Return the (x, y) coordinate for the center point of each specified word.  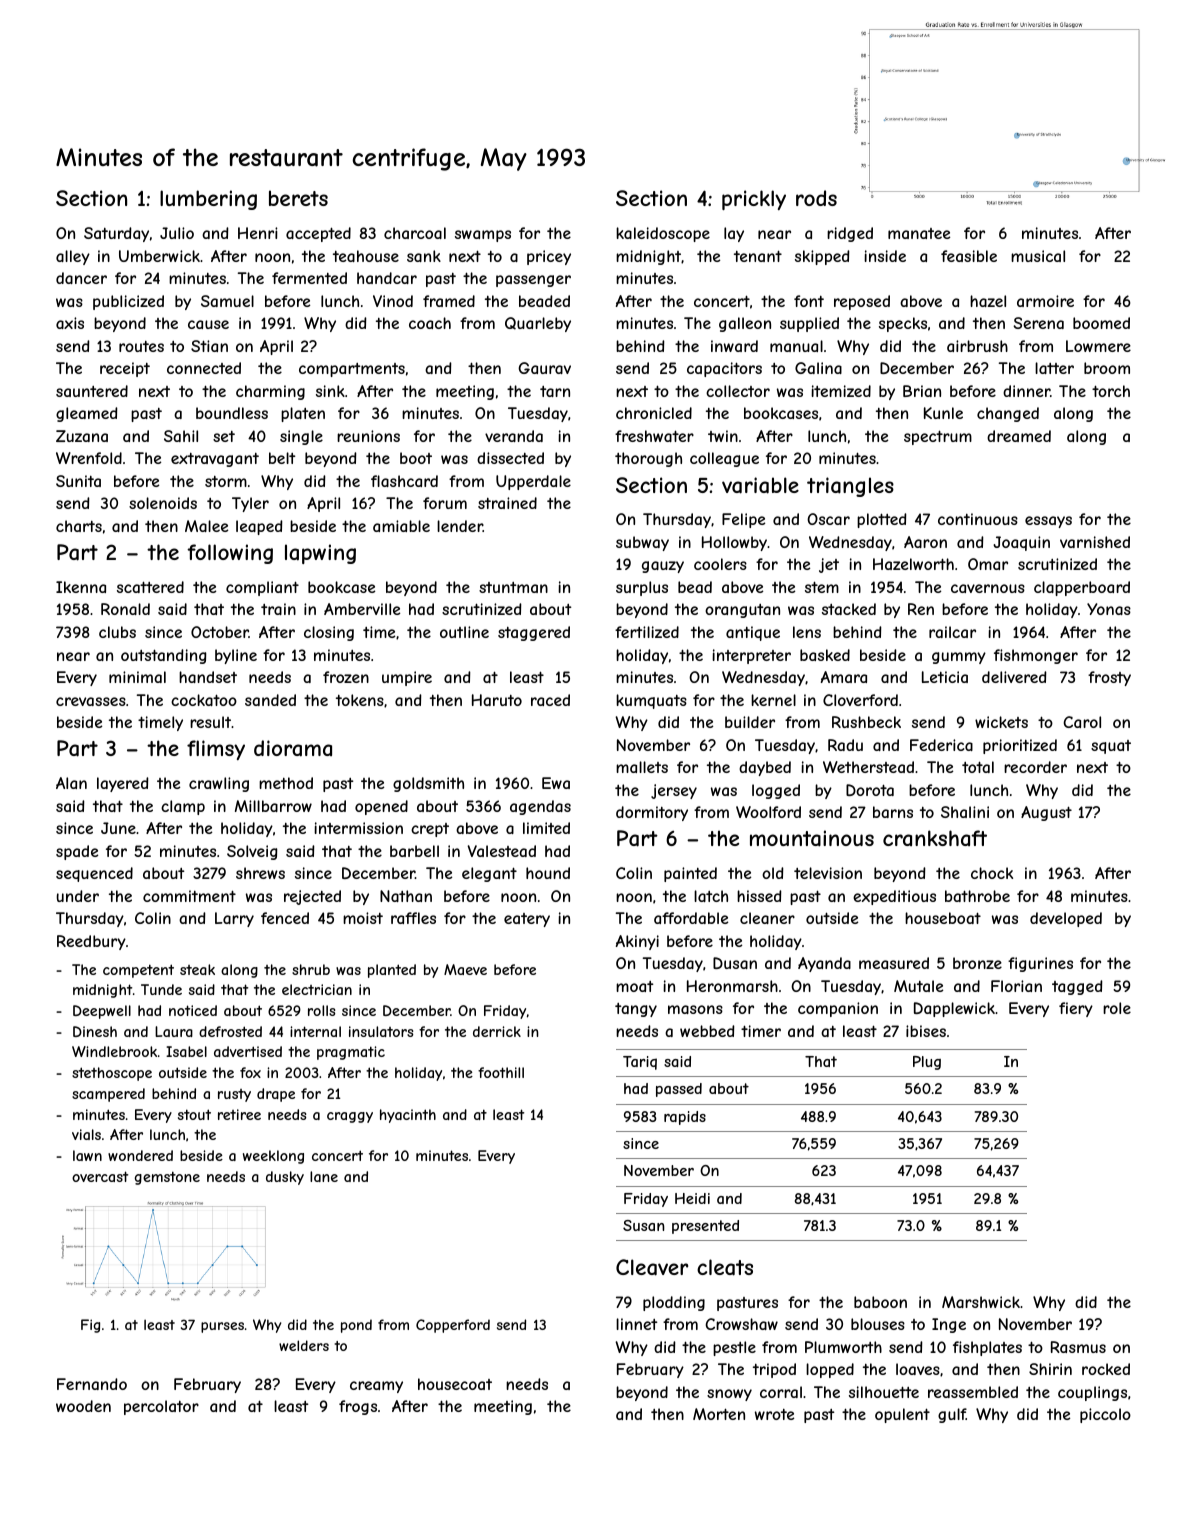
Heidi (692, 1198)
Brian (922, 391)
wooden (83, 1406)
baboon (880, 1302)
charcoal (415, 233)
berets (298, 198)
